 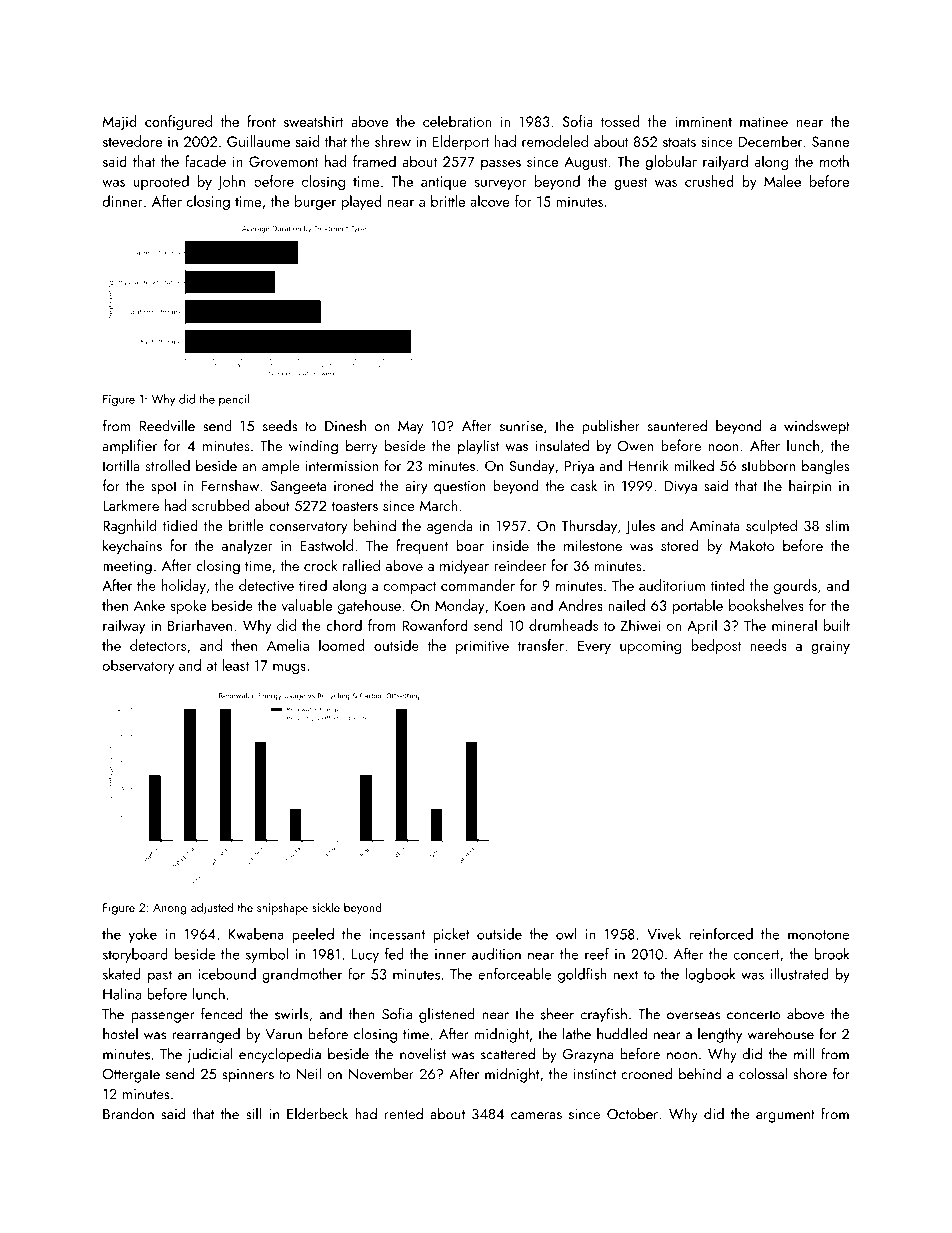 What do you see at coordinates (161, 182) in the document?
I see `uprooted` at bounding box center [161, 182].
